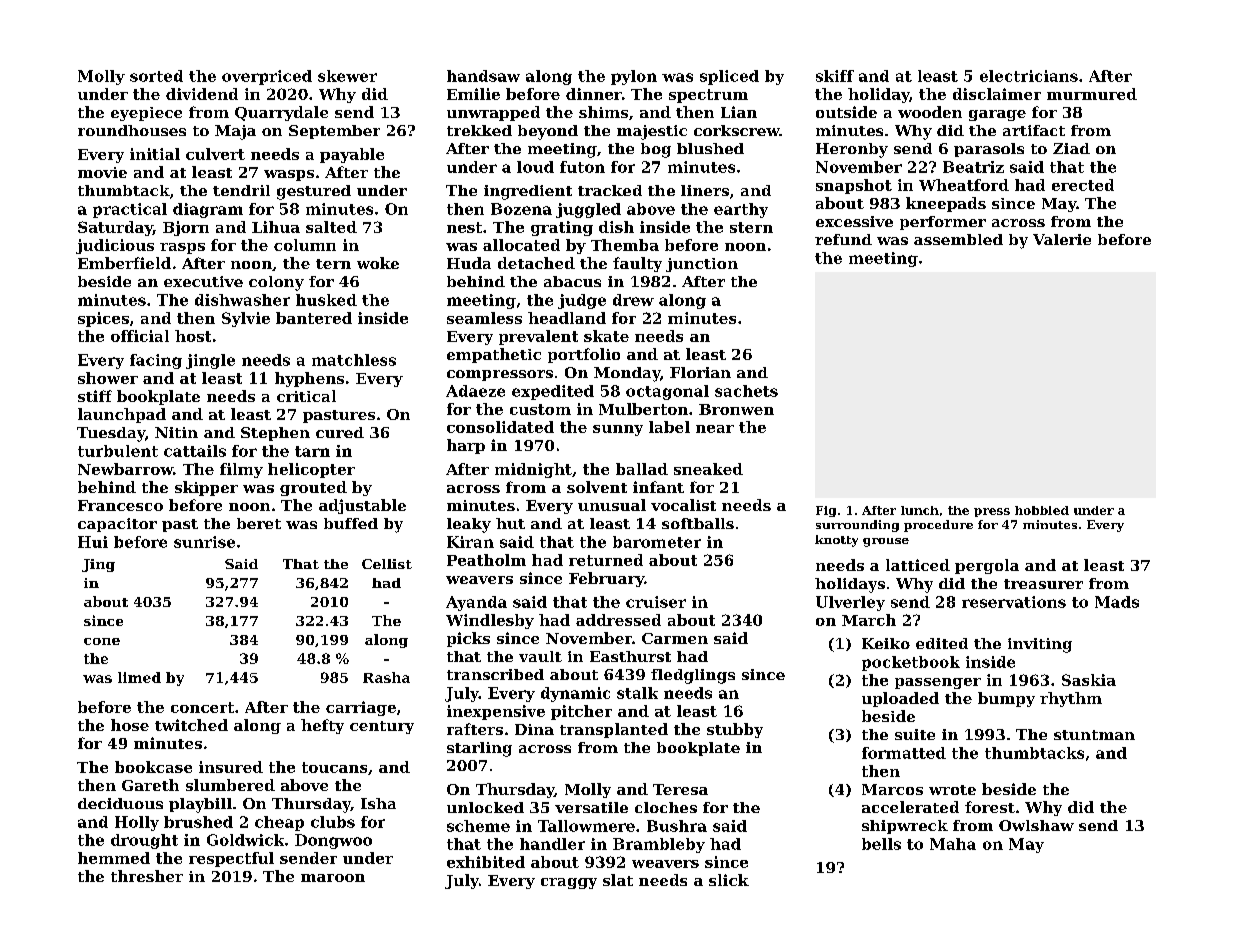 Image resolution: width=1233 pixels, height=952 pixels. I want to click on maroon, so click(333, 878).
